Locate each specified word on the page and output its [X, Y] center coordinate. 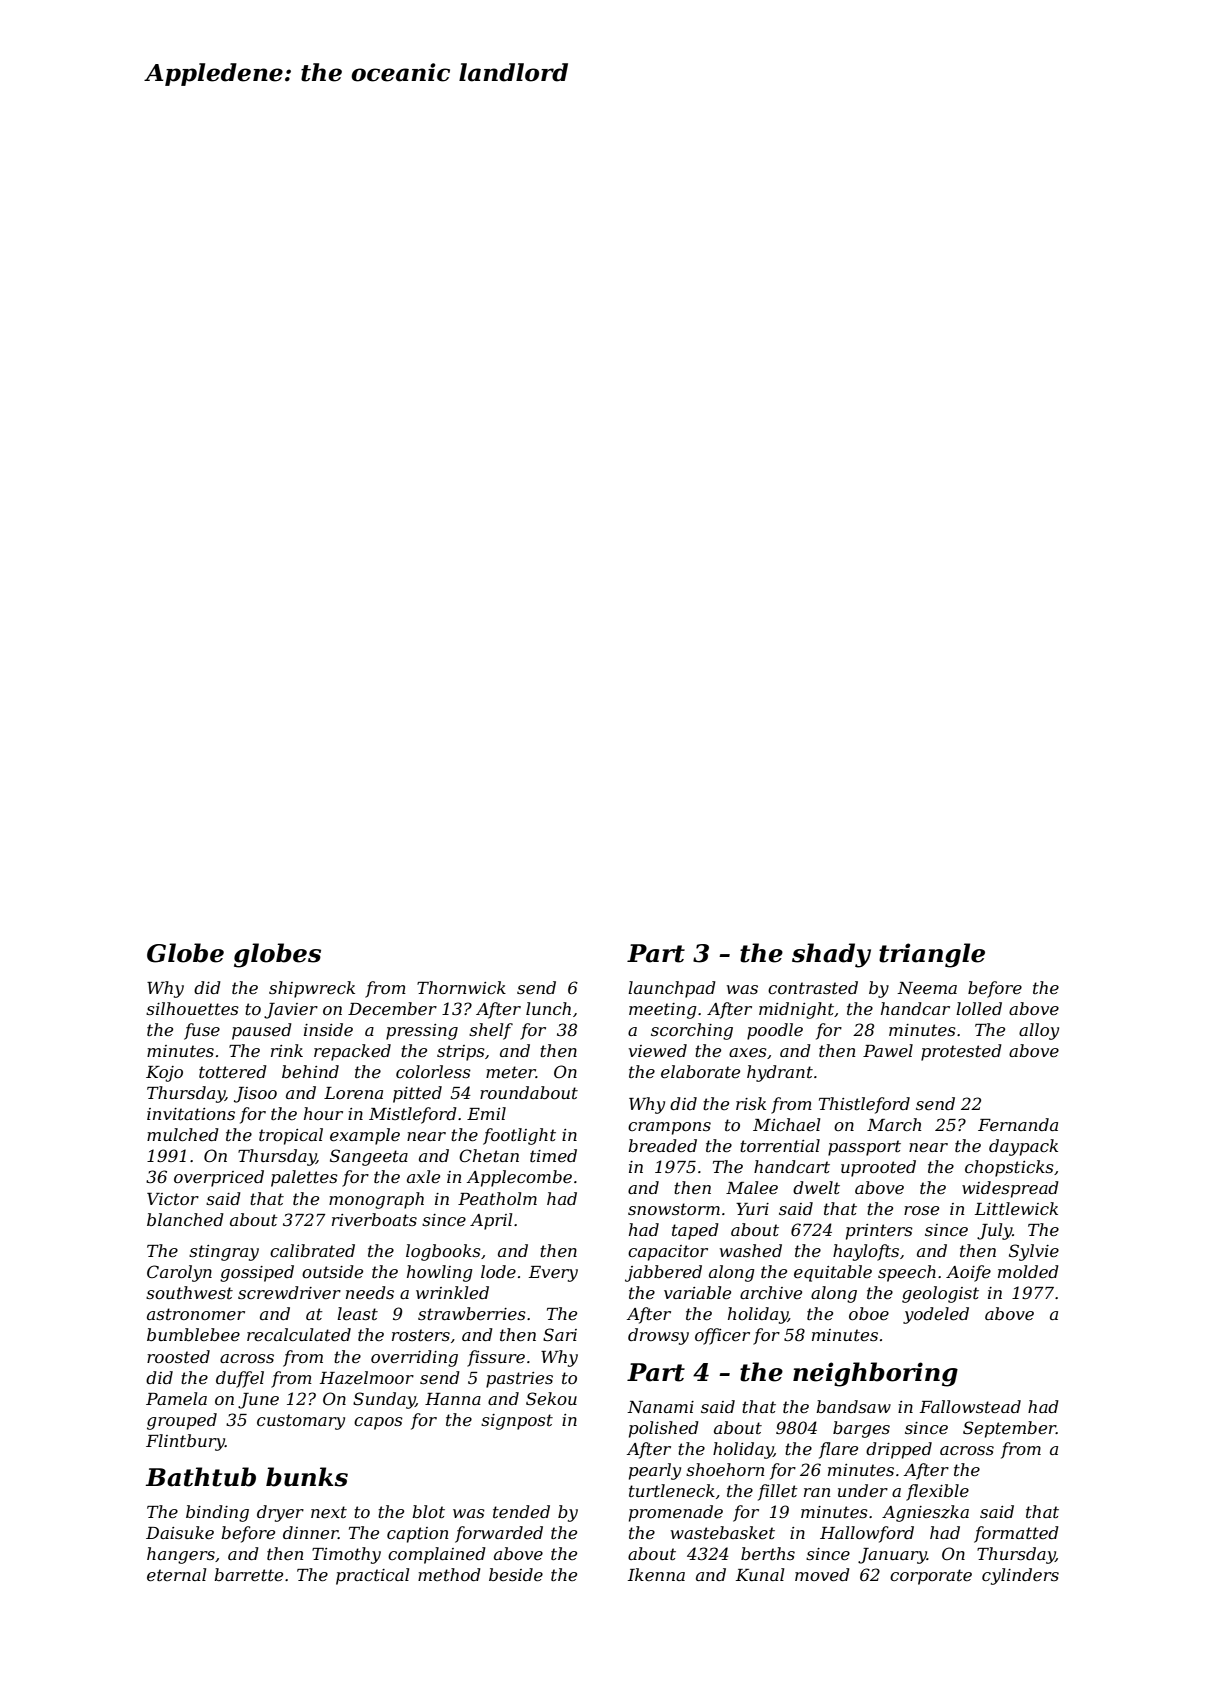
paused [262, 1031]
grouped [182, 1421]
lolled [979, 1008]
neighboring [875, 1374]
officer [722, 1336]
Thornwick [461, 987]
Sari [560, 1334]
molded [1028, 1271]
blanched [185, 1219]
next [329, 1512]
